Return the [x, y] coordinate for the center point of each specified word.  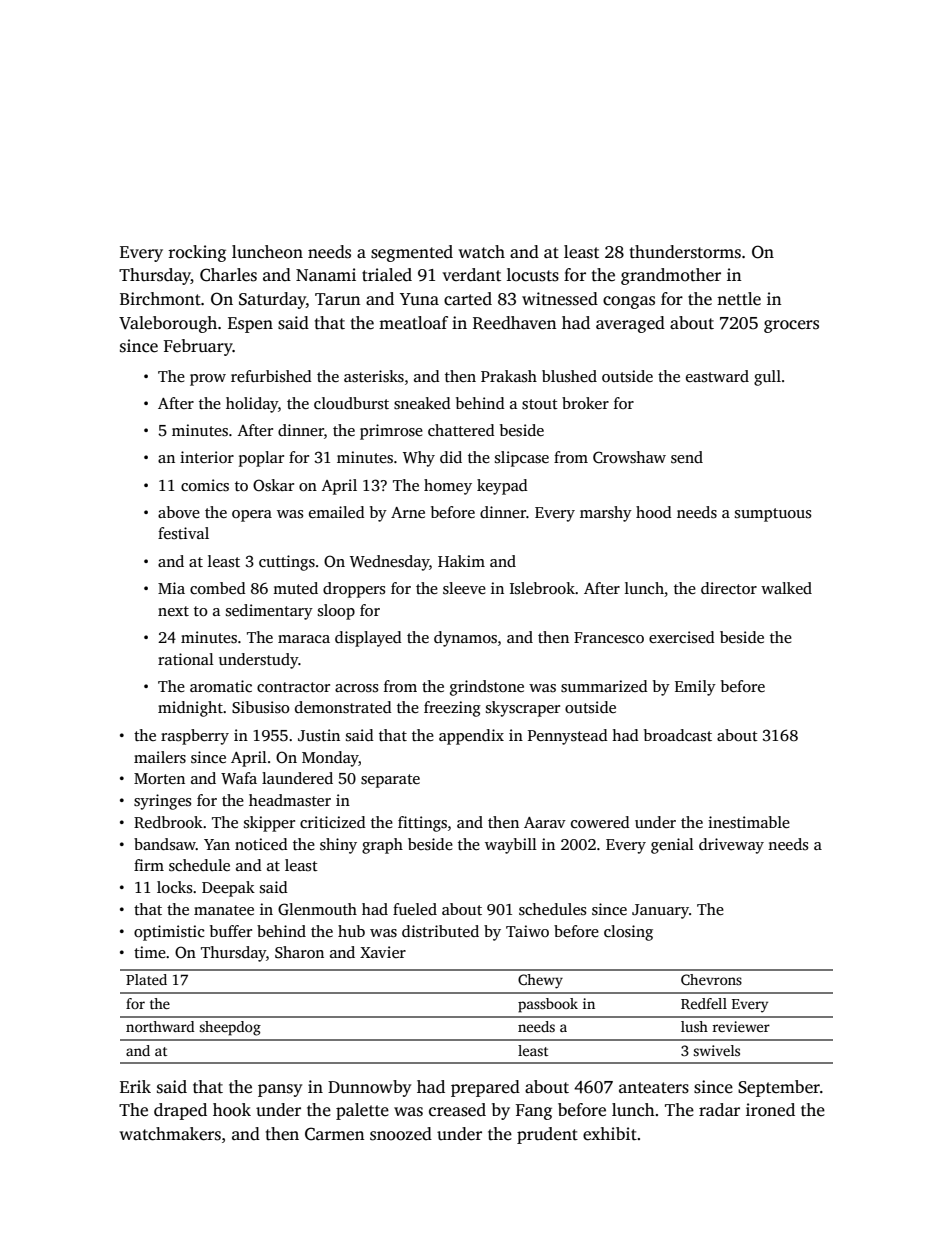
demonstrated [343, 707]
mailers [160, 757]
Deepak [228, 889]
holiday [252, 405]
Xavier [383, 952]
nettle [739, 299]
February [198, 347]
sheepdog [230, 1028]
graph [382, 846]
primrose [391, 432]
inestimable [749, 822]
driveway [731, 846]
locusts [533, 275]
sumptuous [773, 515]
